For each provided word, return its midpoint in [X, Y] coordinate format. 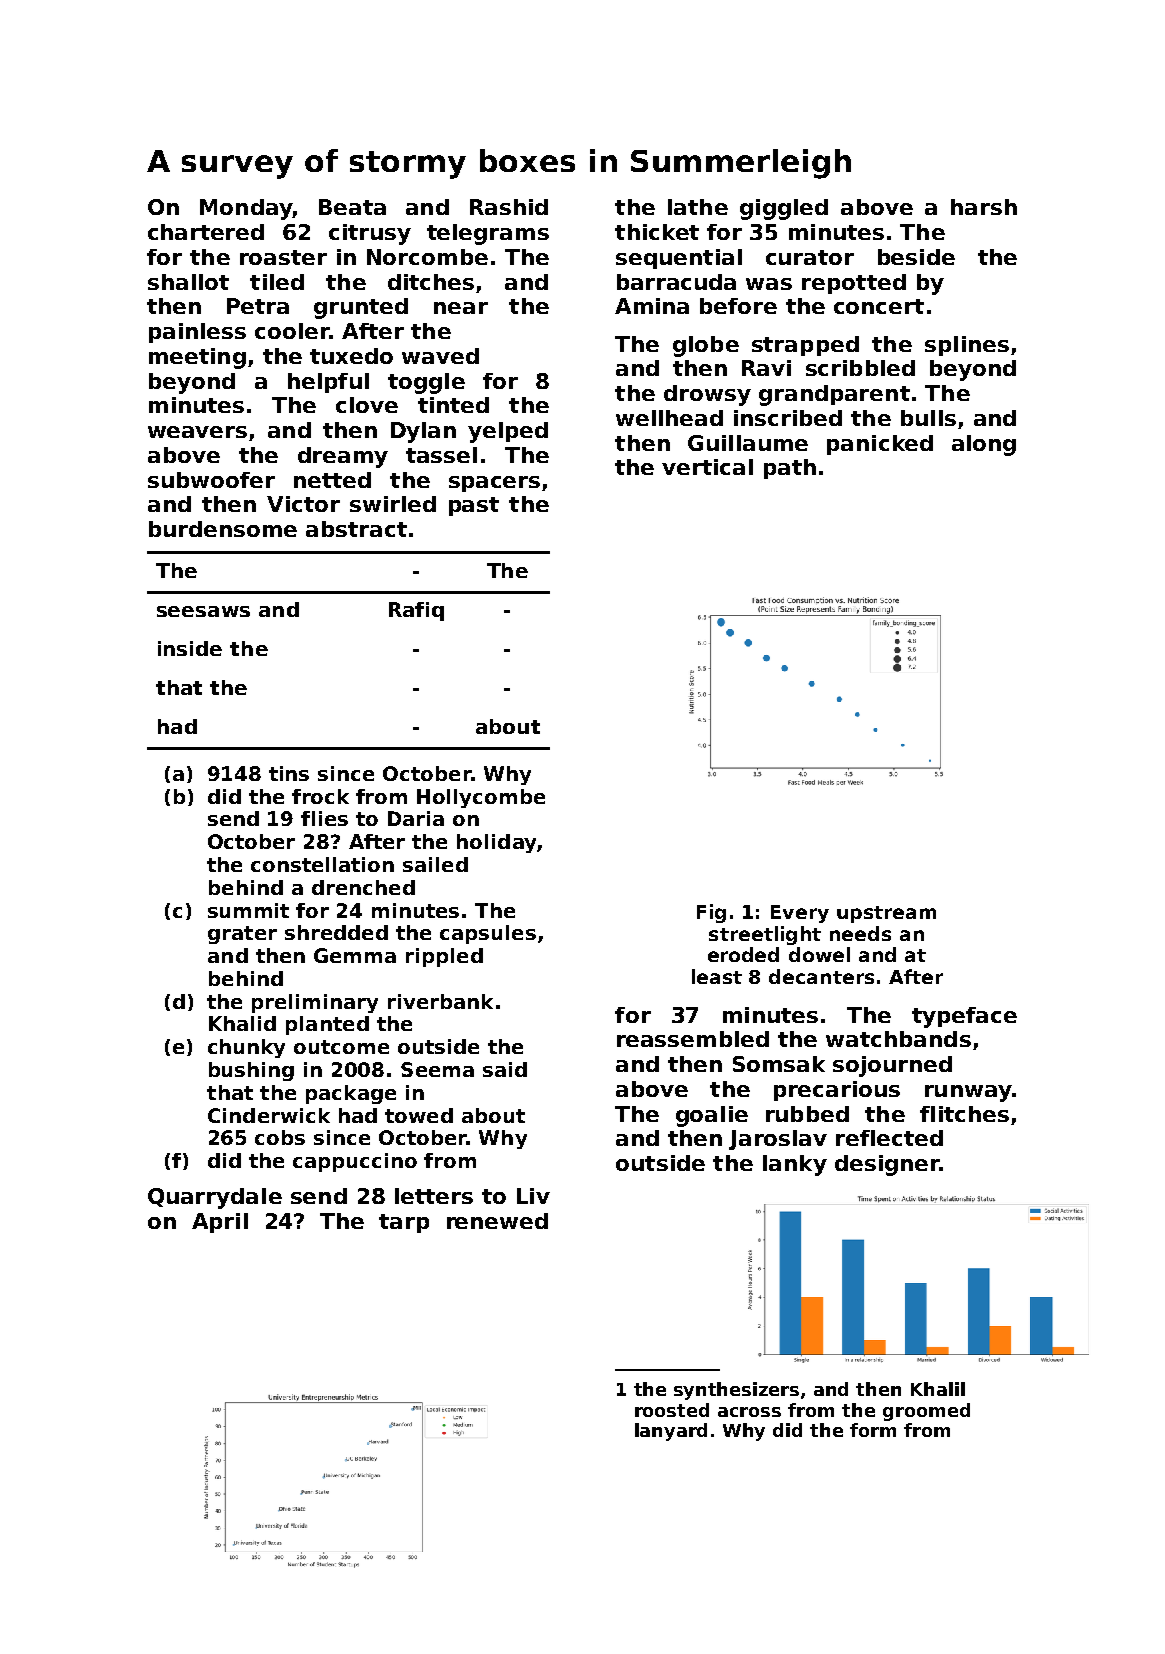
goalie [712, 1116]
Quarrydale [215, 1198]
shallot [188, 282]
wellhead [669, 418]
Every [800, 914]
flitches [964, 1114]
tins [289, 773]
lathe [698, 207]
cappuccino [355, 1162]
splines [967, 346]
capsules [488, 934]
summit [248, 910]
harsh [984, 207]
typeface [964, 1017]
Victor [303, 504]
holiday [496, 843]
